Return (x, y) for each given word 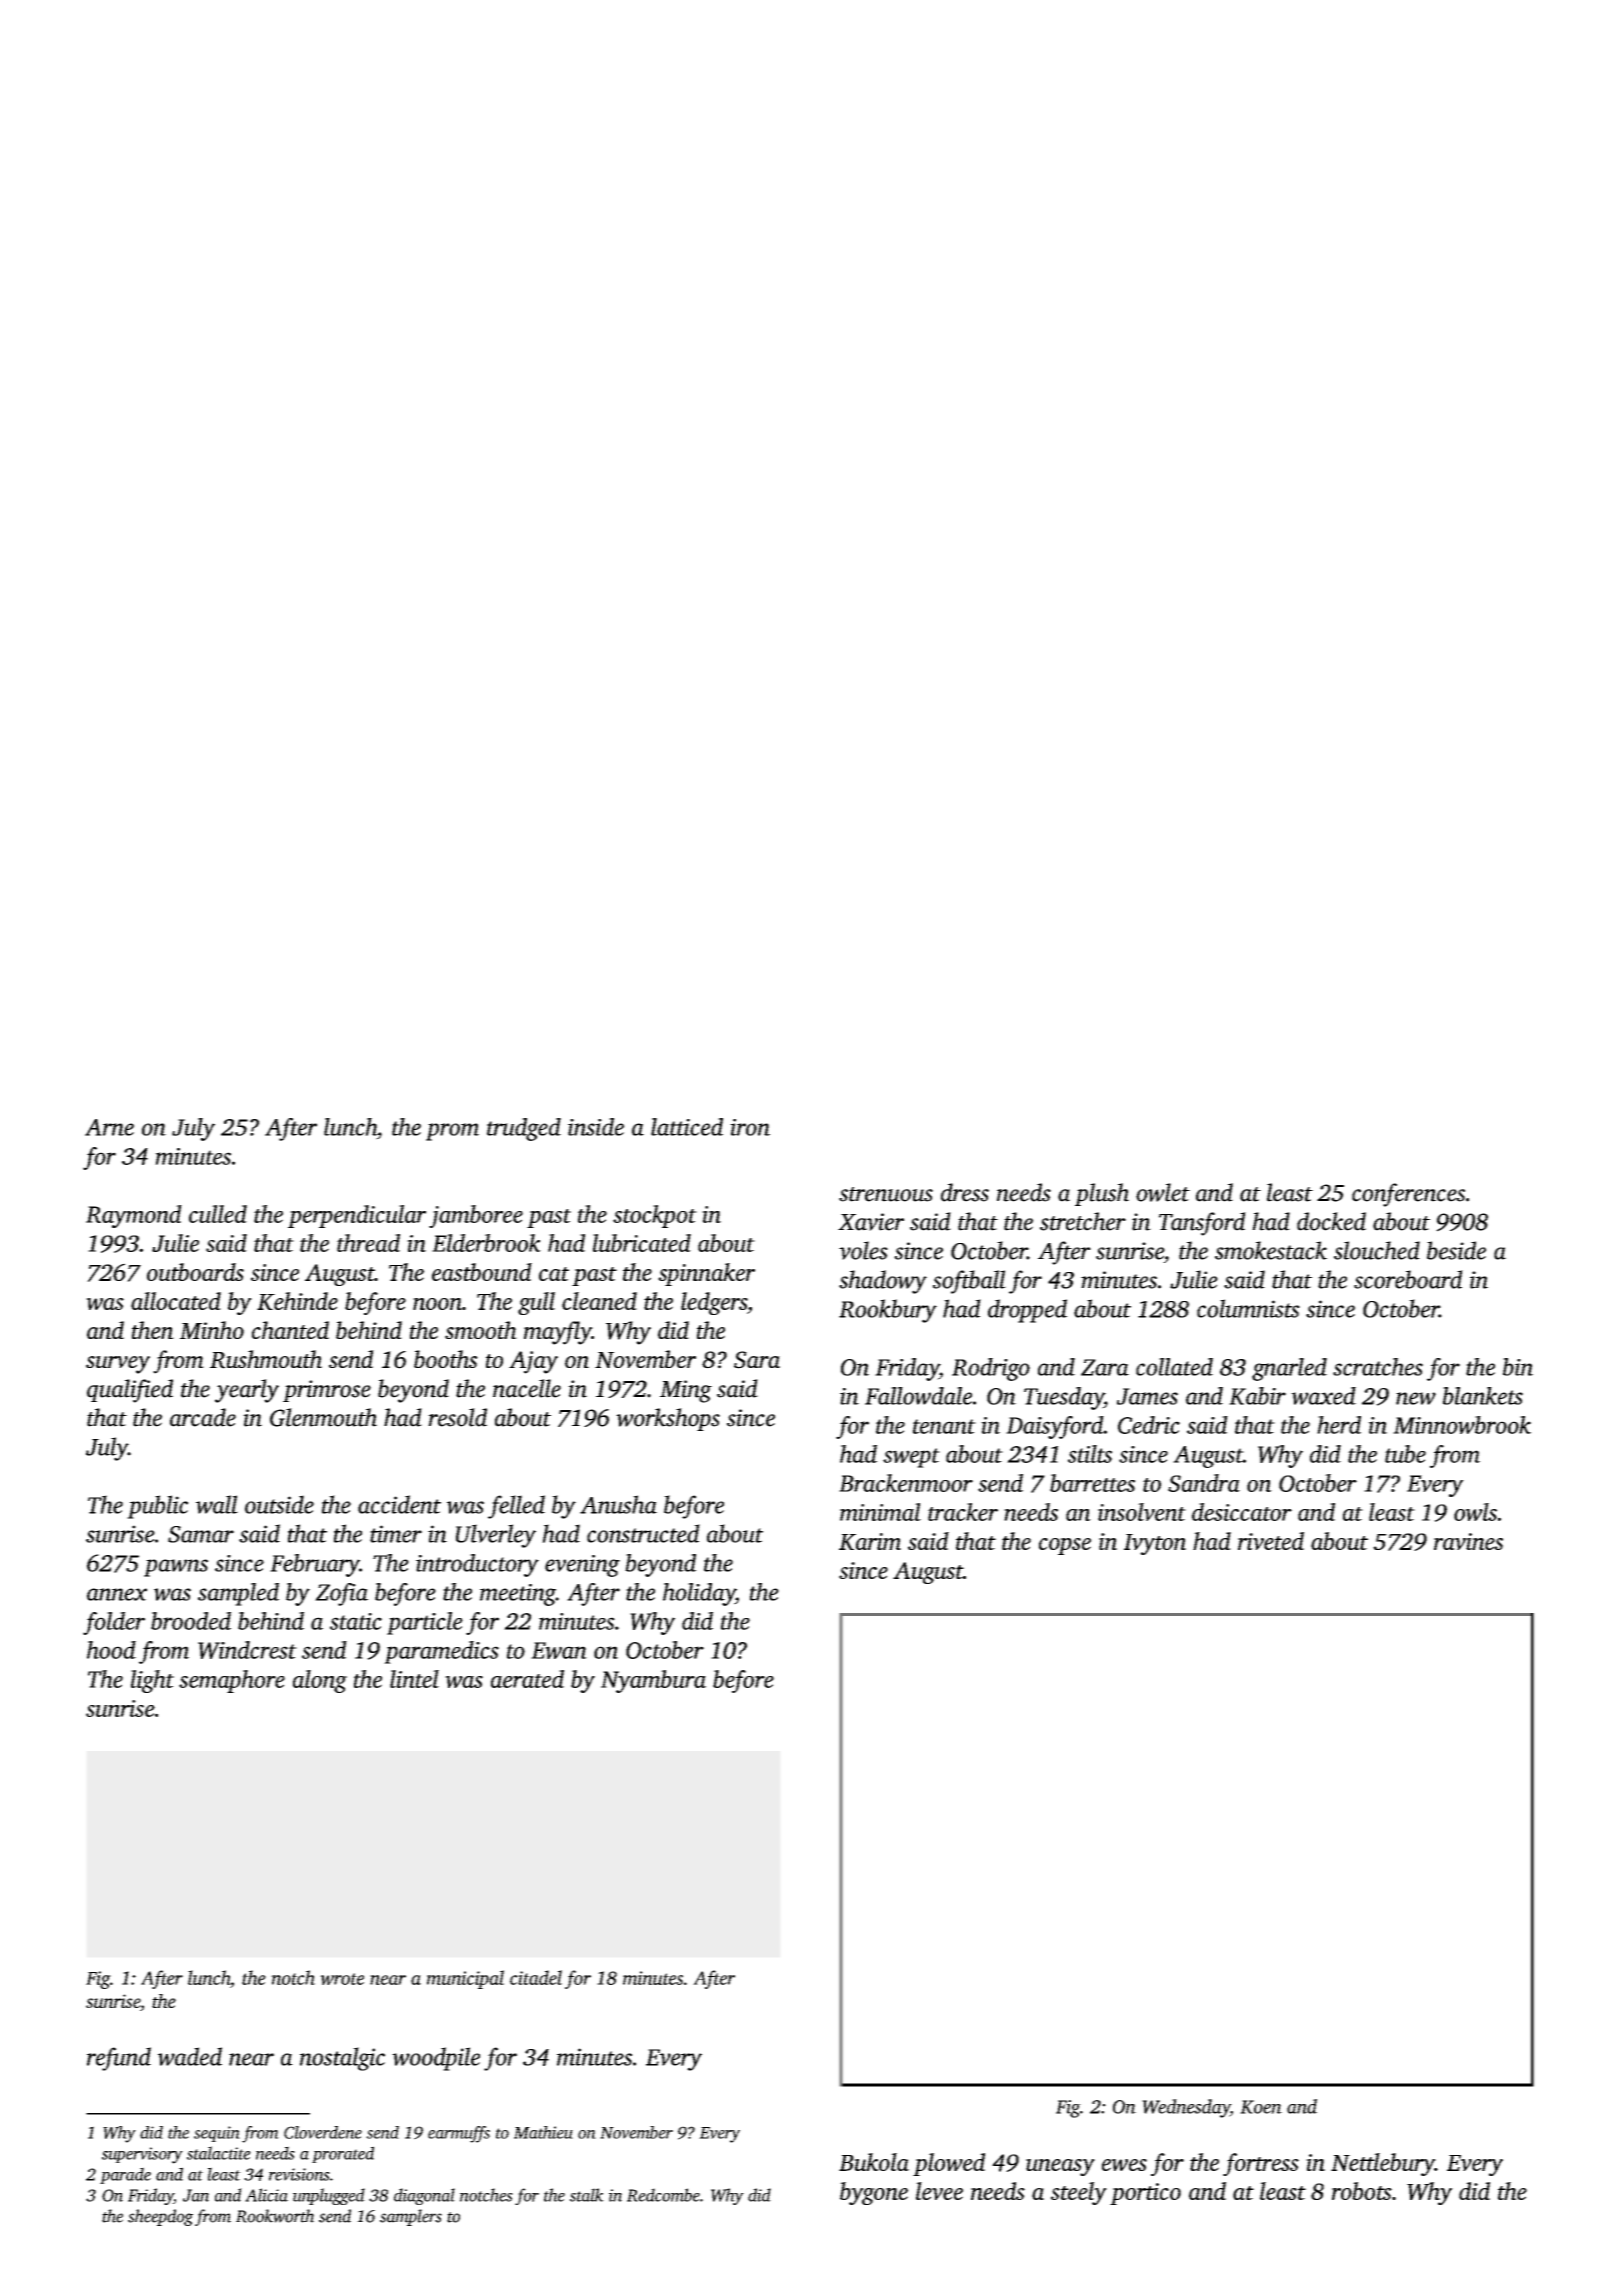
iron (750, 1127)
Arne (109, 1127)
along (320, 1681)
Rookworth (275, 2216)
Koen (1261, 2107)
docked (1331, 1221)
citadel (536, 1977)
